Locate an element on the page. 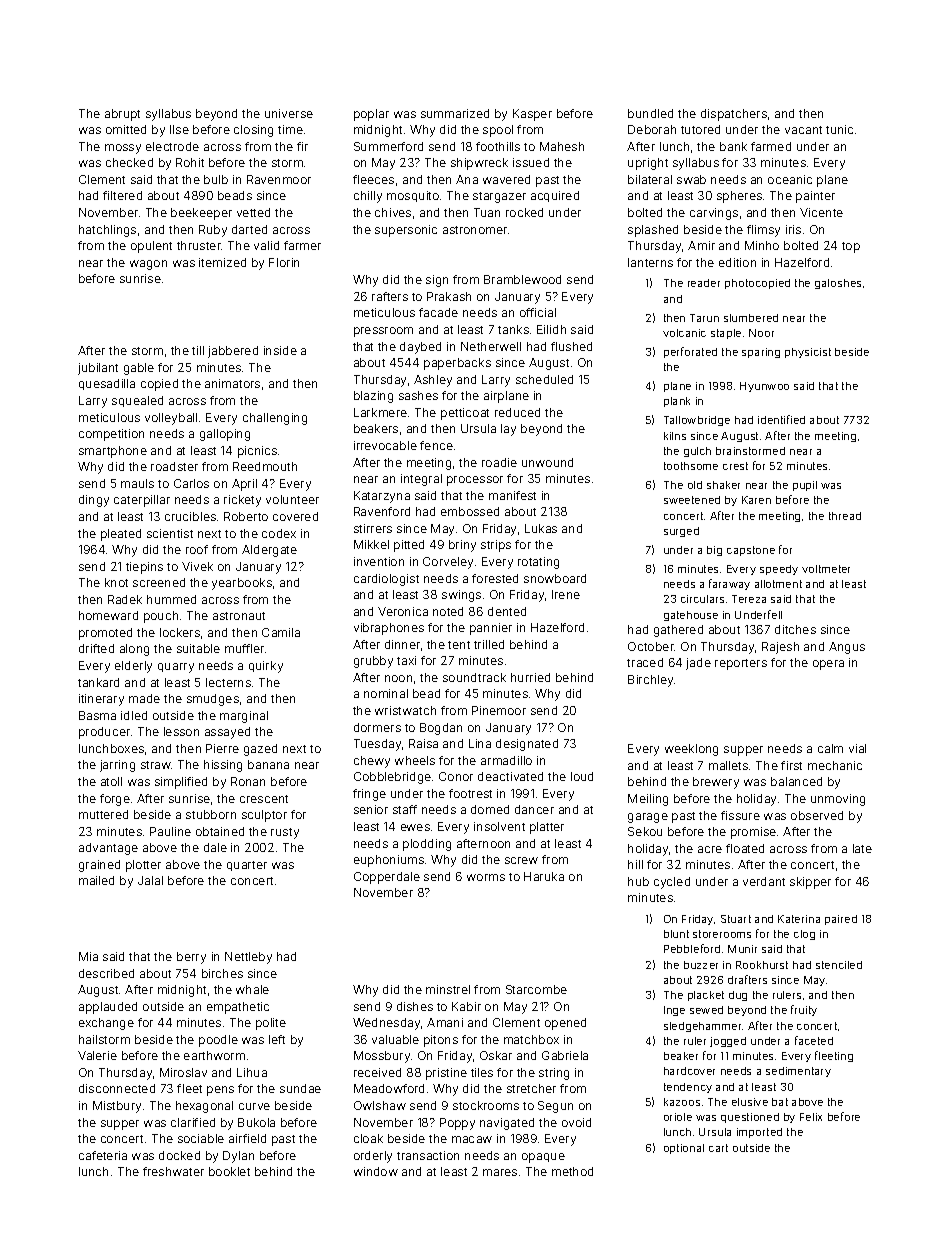 The image size is (952, 1233). farmed is located at coordinates (771, 146).
